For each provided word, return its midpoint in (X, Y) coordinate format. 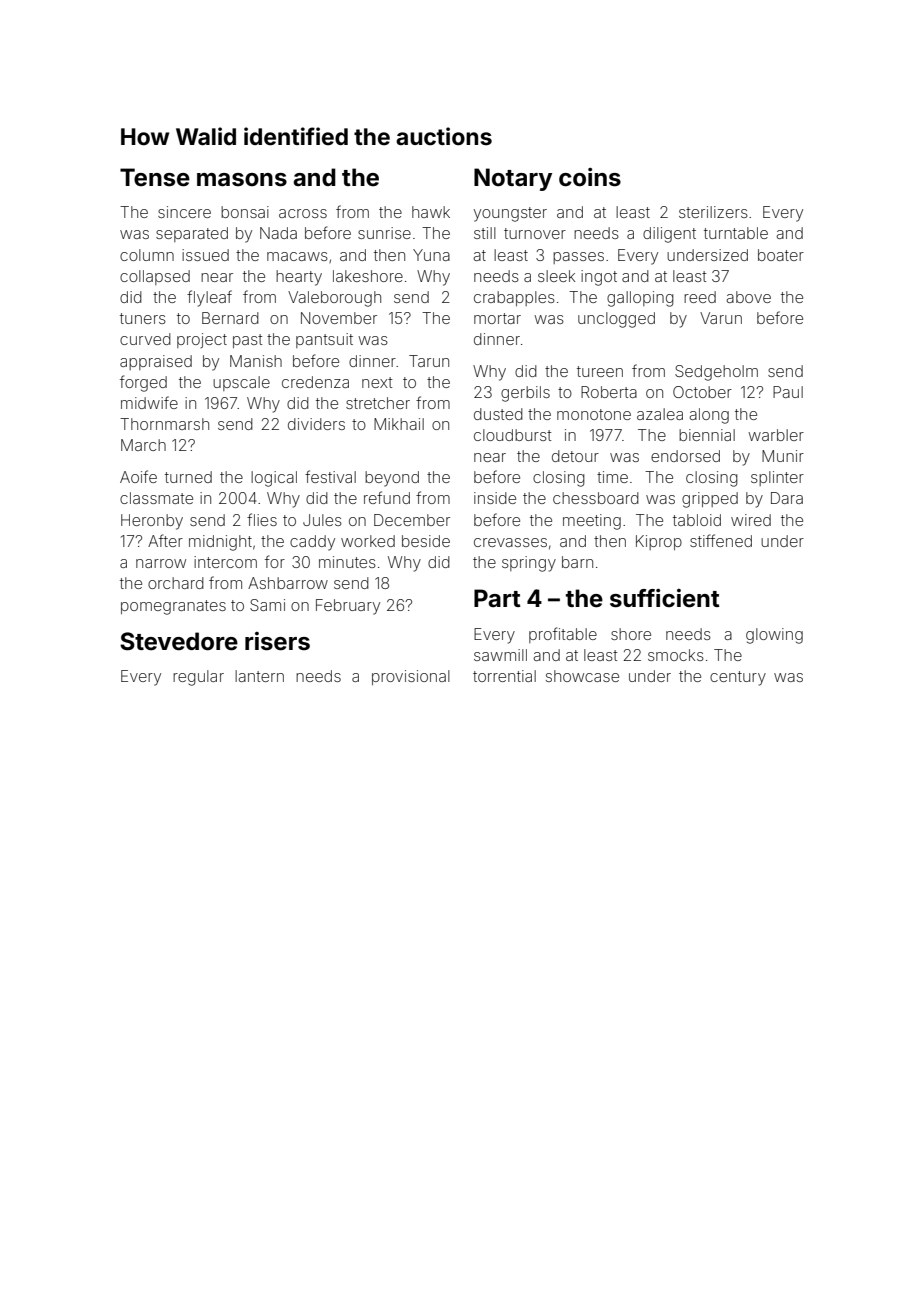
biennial (707, 435)
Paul (788, 392)
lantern (259, 676)
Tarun (429, 361)
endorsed (685, 456)
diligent (669, 235)
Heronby (152, 522)
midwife (149, 402)
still (485, 233)
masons (242, 180)
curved (145, 339)
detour (575, 456)
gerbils (525, 394)
